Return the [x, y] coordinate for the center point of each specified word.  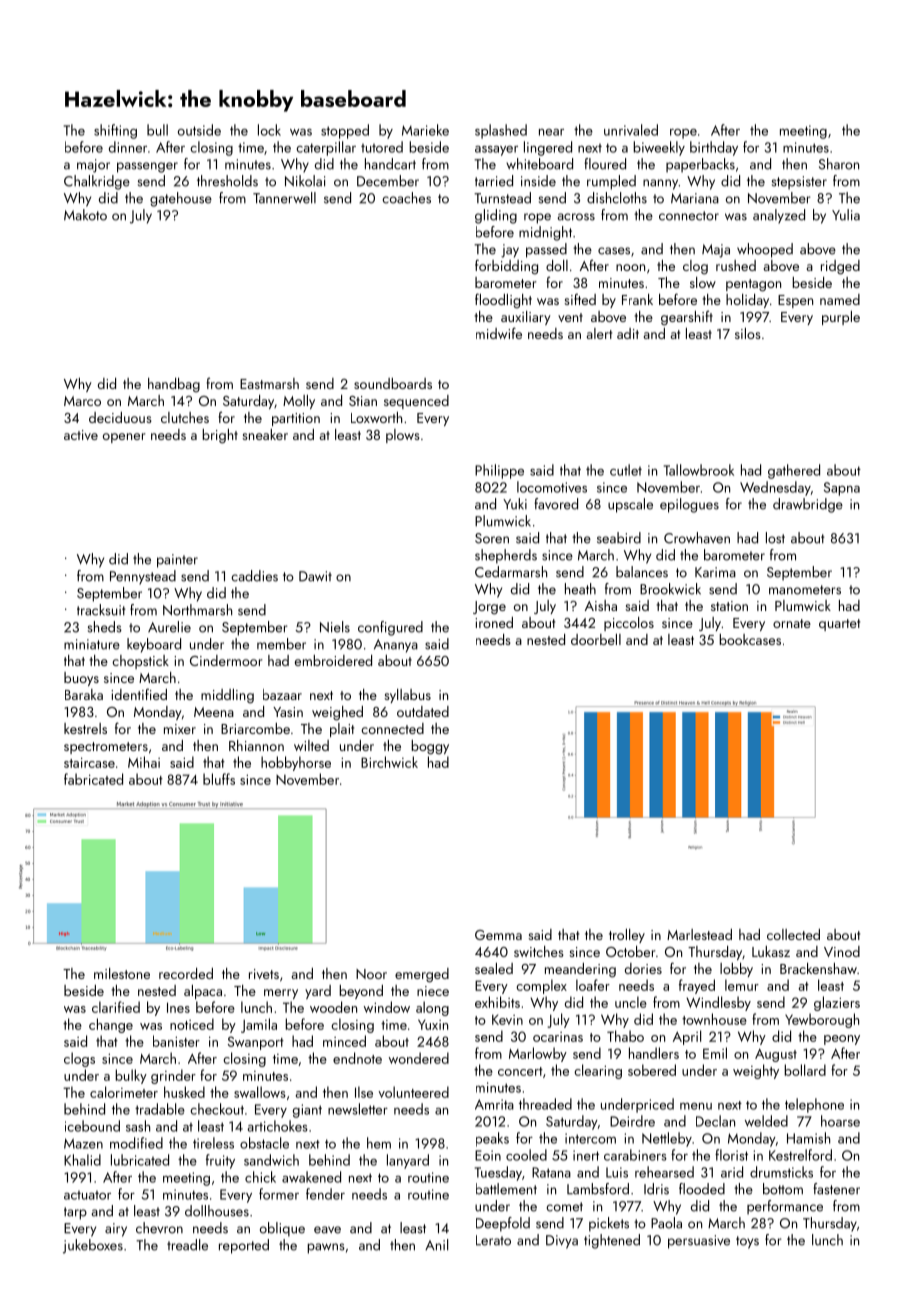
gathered [794, 471]
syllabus [407, 696]
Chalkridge [97, 182]
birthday [714, 148]
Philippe [499, 471]
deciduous [120, 417]
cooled [526, 1155]
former [279, 1194]
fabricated [93, 779]
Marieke [425, 130]
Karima [715, 572]
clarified [116, 1007]
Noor [371, 974]
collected [793, 934]
